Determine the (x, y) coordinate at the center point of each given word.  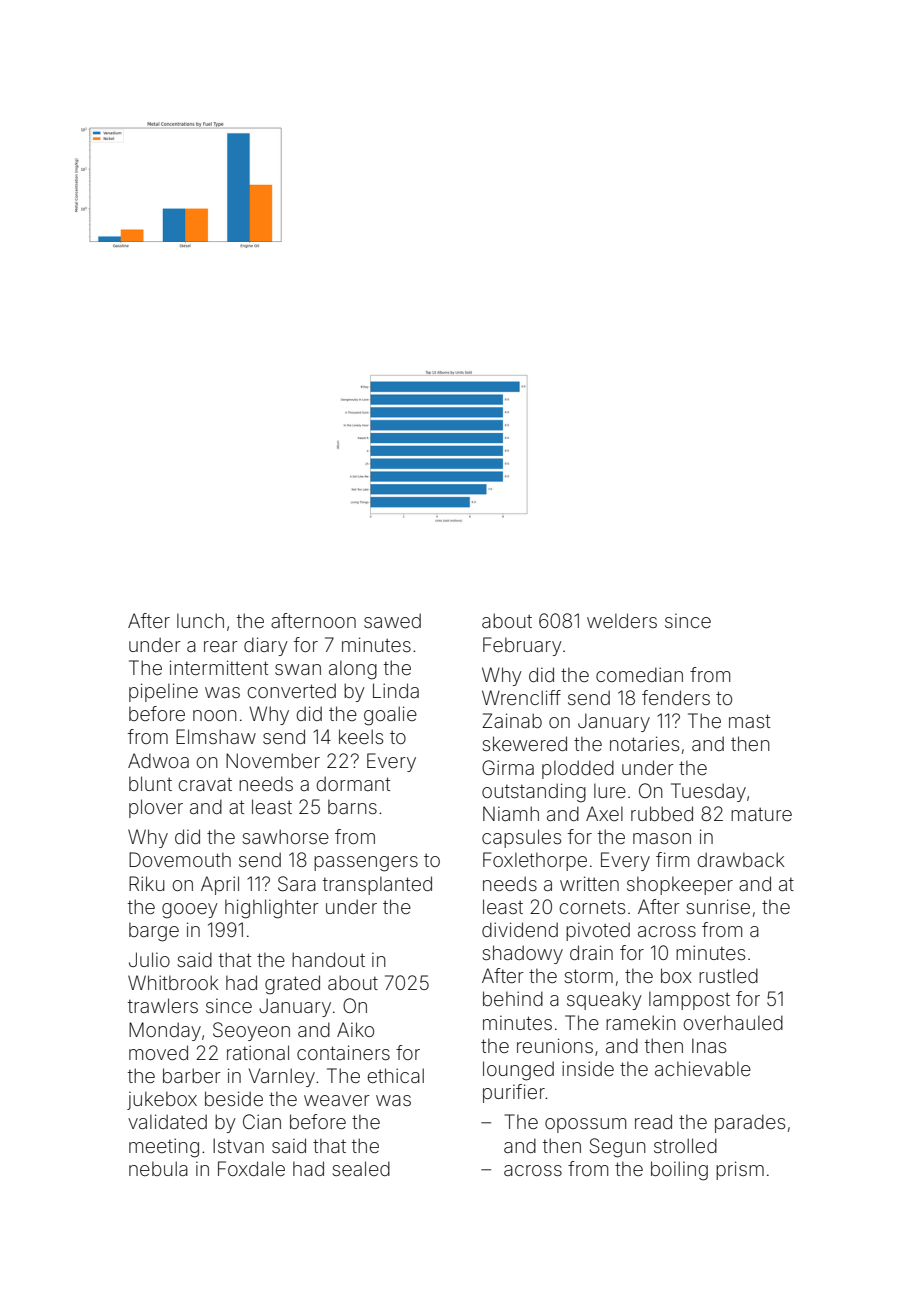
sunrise (718, 906)
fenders (676, 697)
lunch (200, 620)
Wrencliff (521, 697)
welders (622, 620)
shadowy (522, 954)
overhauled (733, 1022)
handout (328, 959)
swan (298, 669)
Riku (147, 883)
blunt (150, 783)
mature (761, 814)
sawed (392, 620)
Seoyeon (251, 1031)
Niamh (511, 813)
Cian (262, 1121)
